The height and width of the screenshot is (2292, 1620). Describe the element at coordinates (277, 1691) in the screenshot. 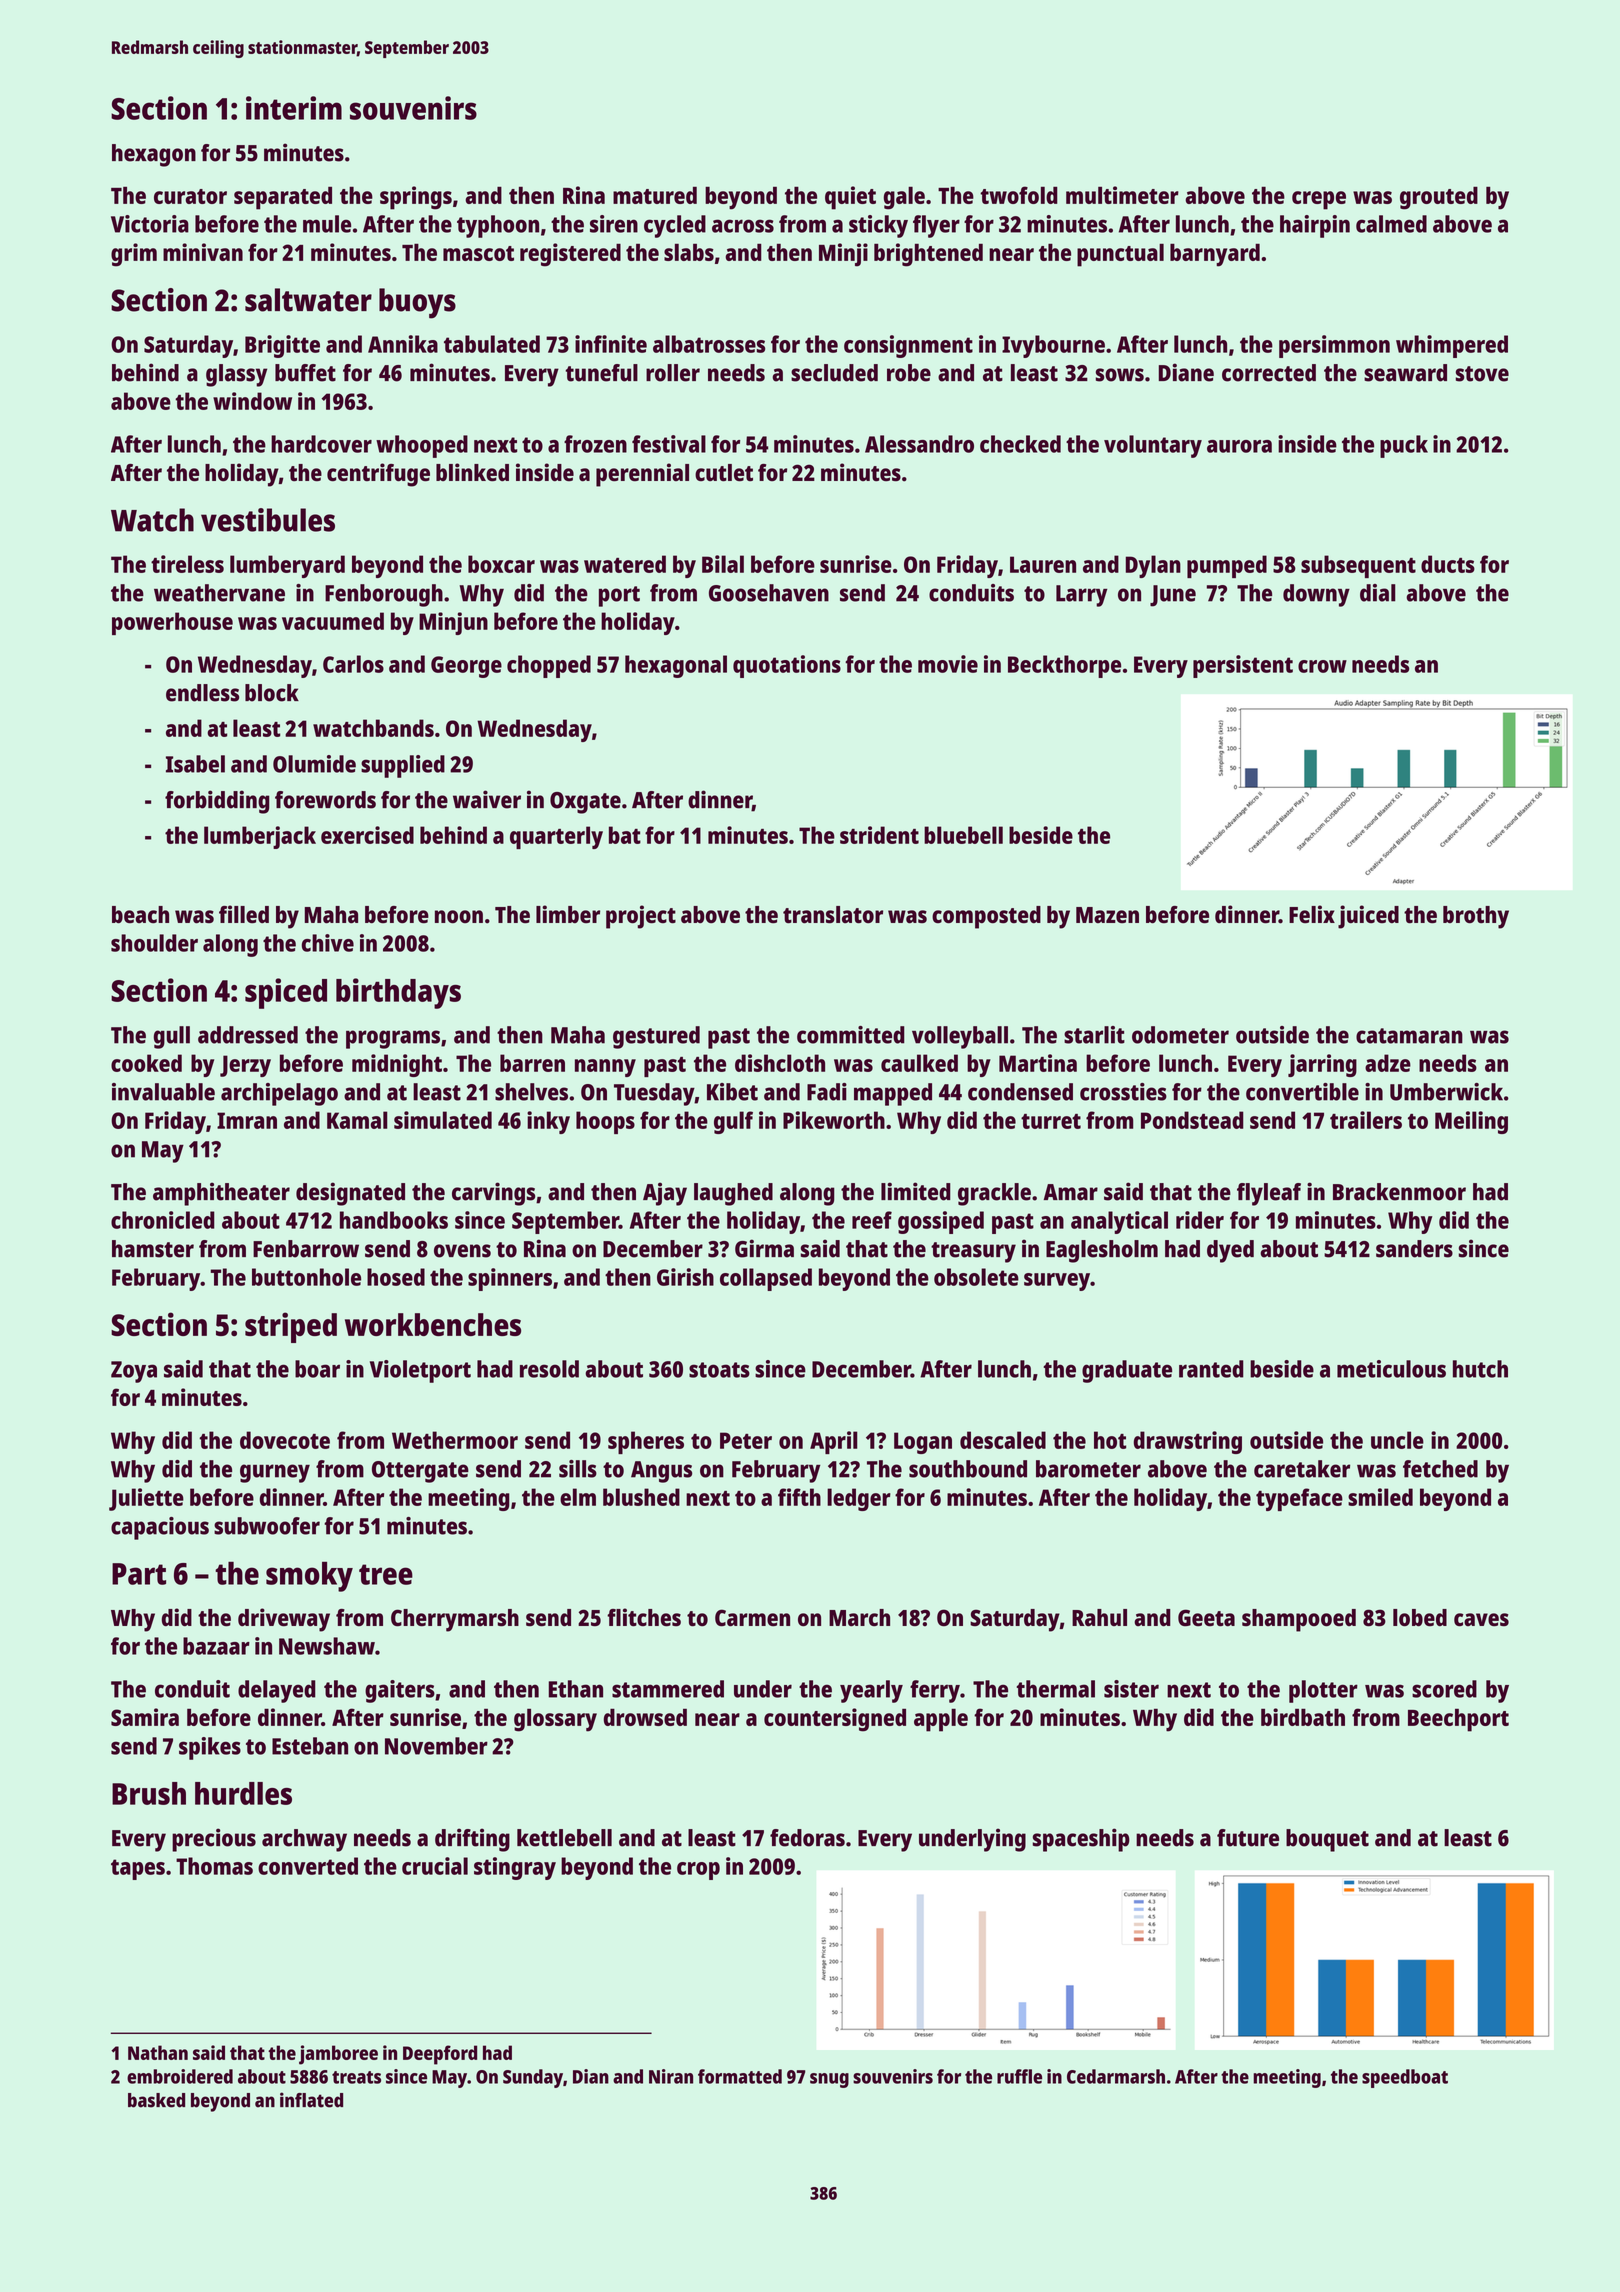

I see `delayed` at that location.
